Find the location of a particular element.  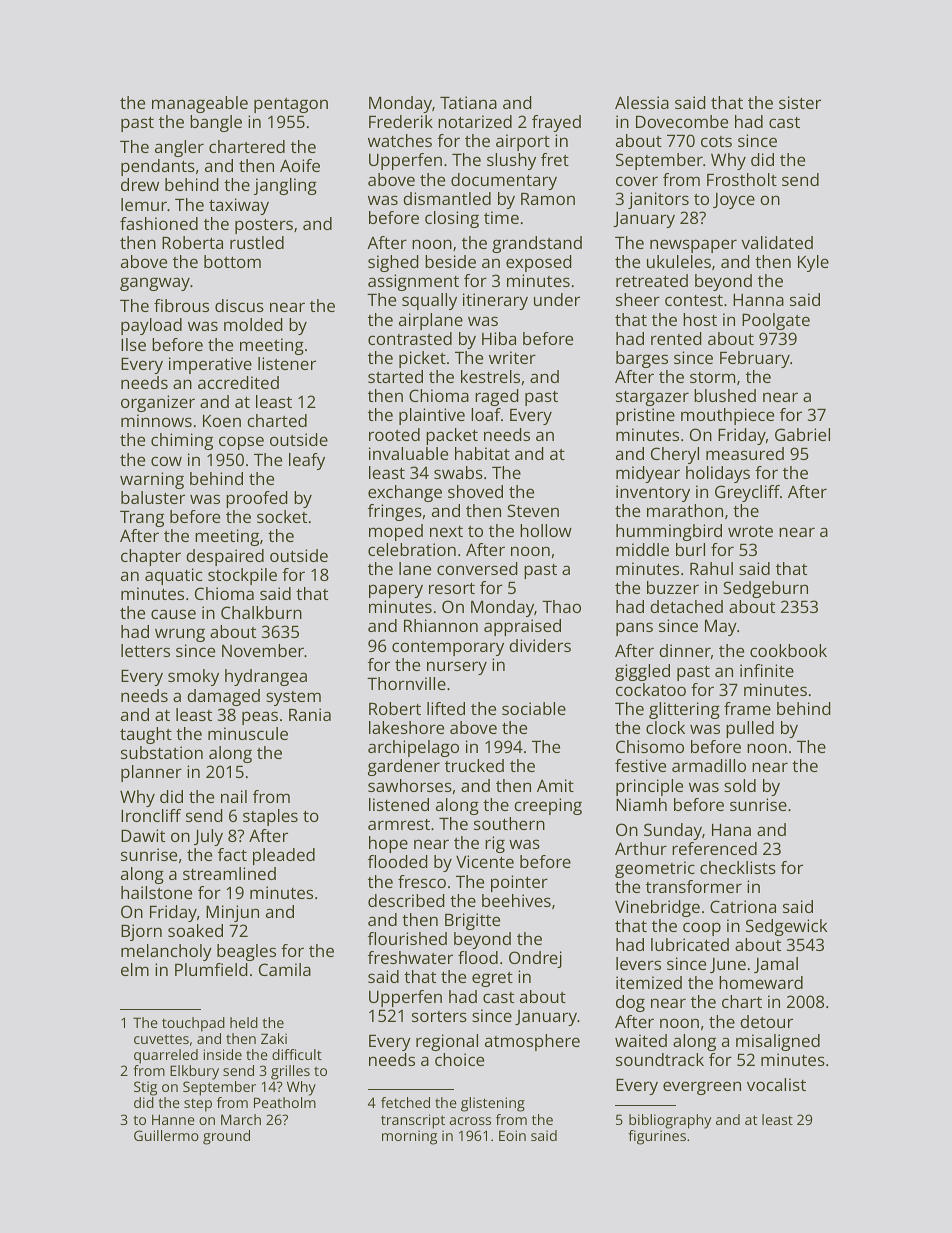

hollow is located at coordinates (546, 530).
